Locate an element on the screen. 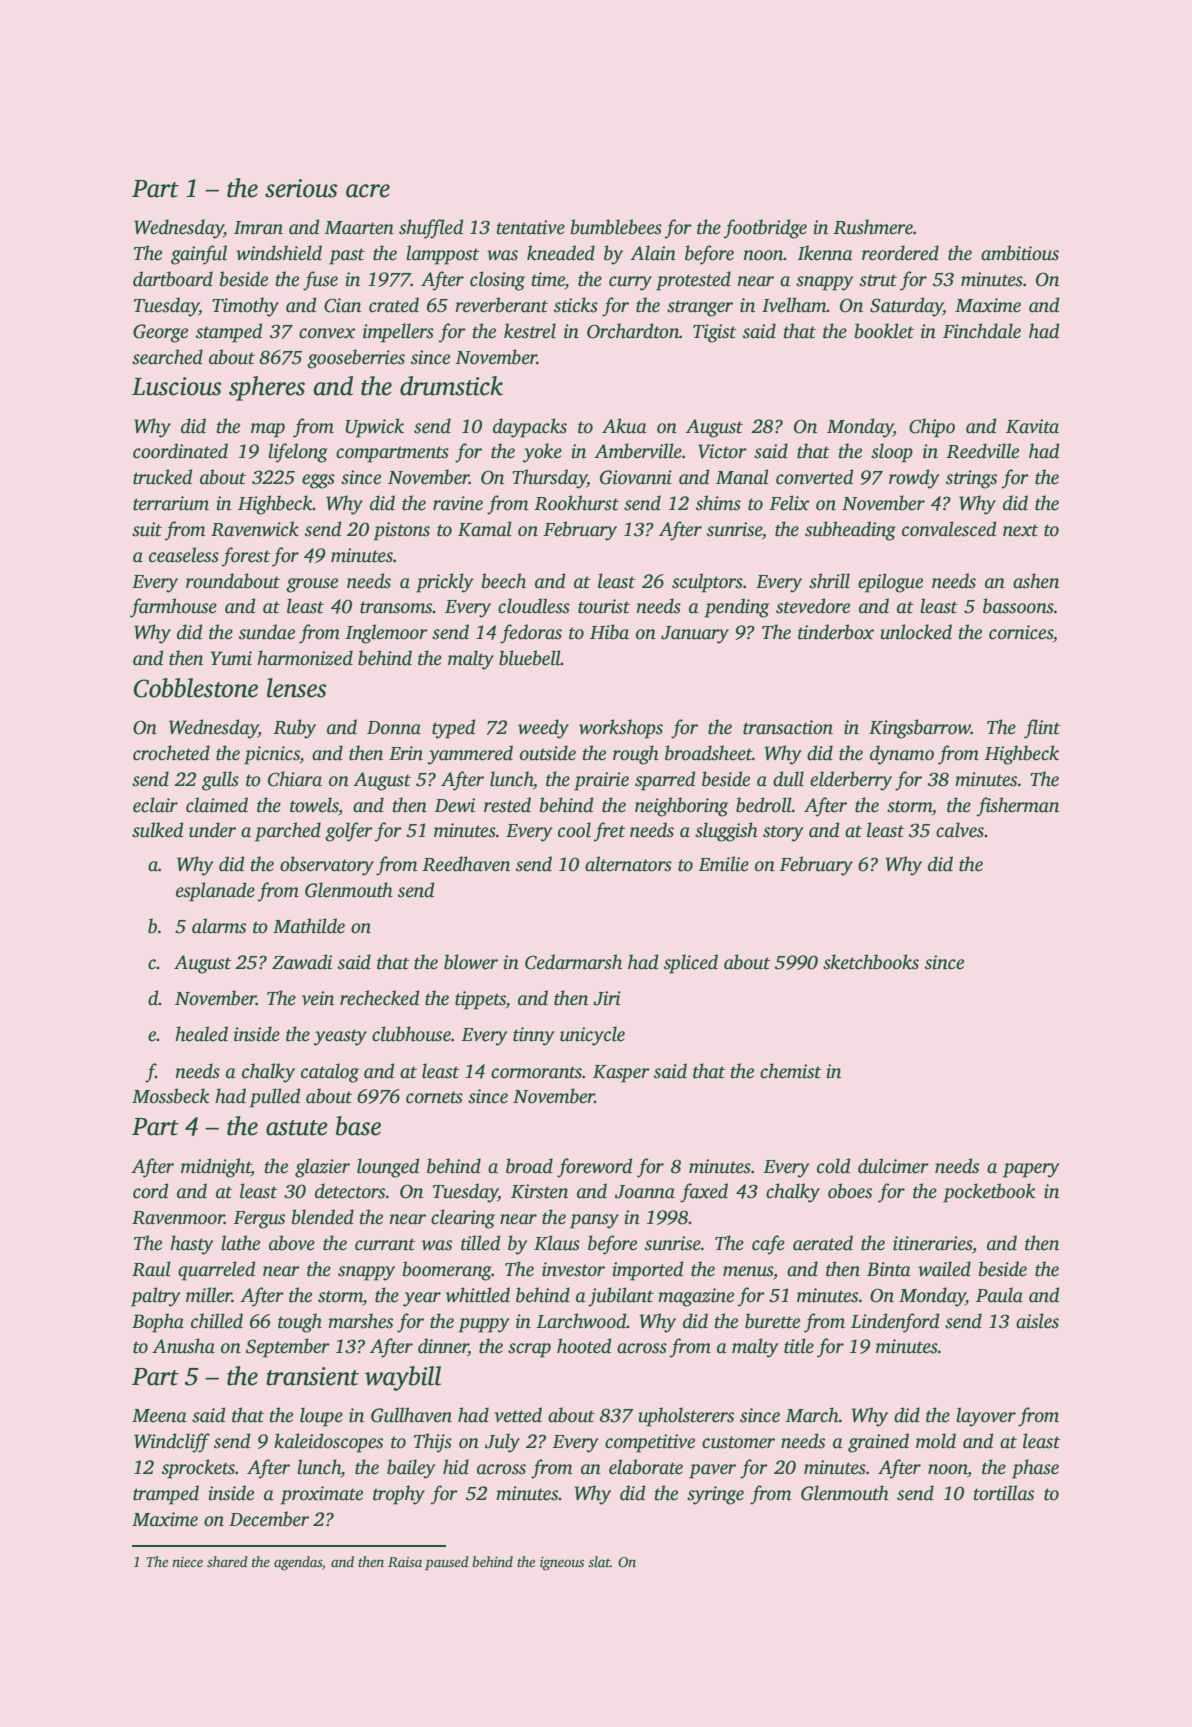 Image resolution: width=1192 pixels, height=1727 pixels. vetted is located at coordinates (518, 1415).
